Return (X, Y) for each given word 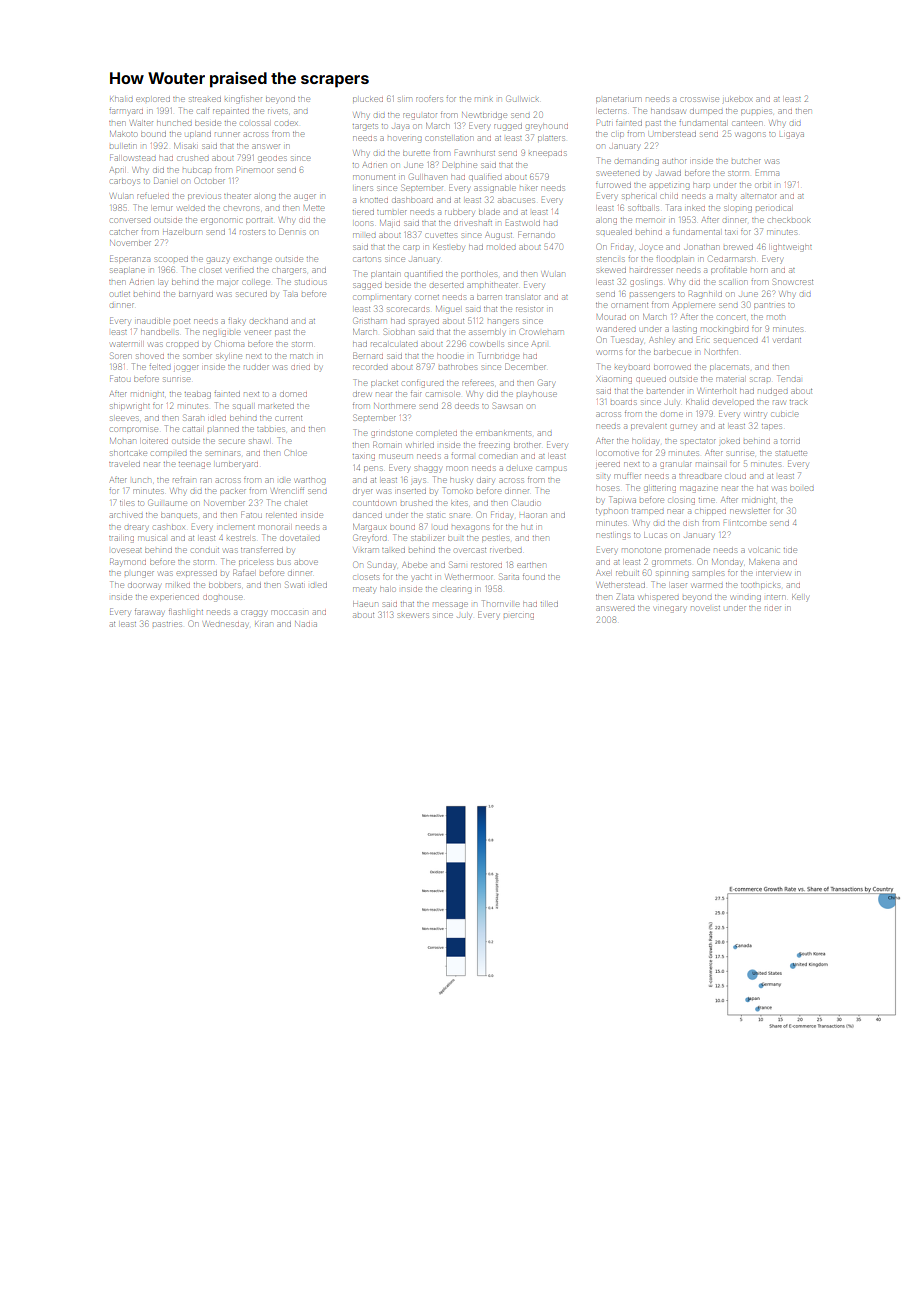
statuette (792, 453)
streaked (205, 99)
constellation (449, 138)
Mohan (123, 441)
